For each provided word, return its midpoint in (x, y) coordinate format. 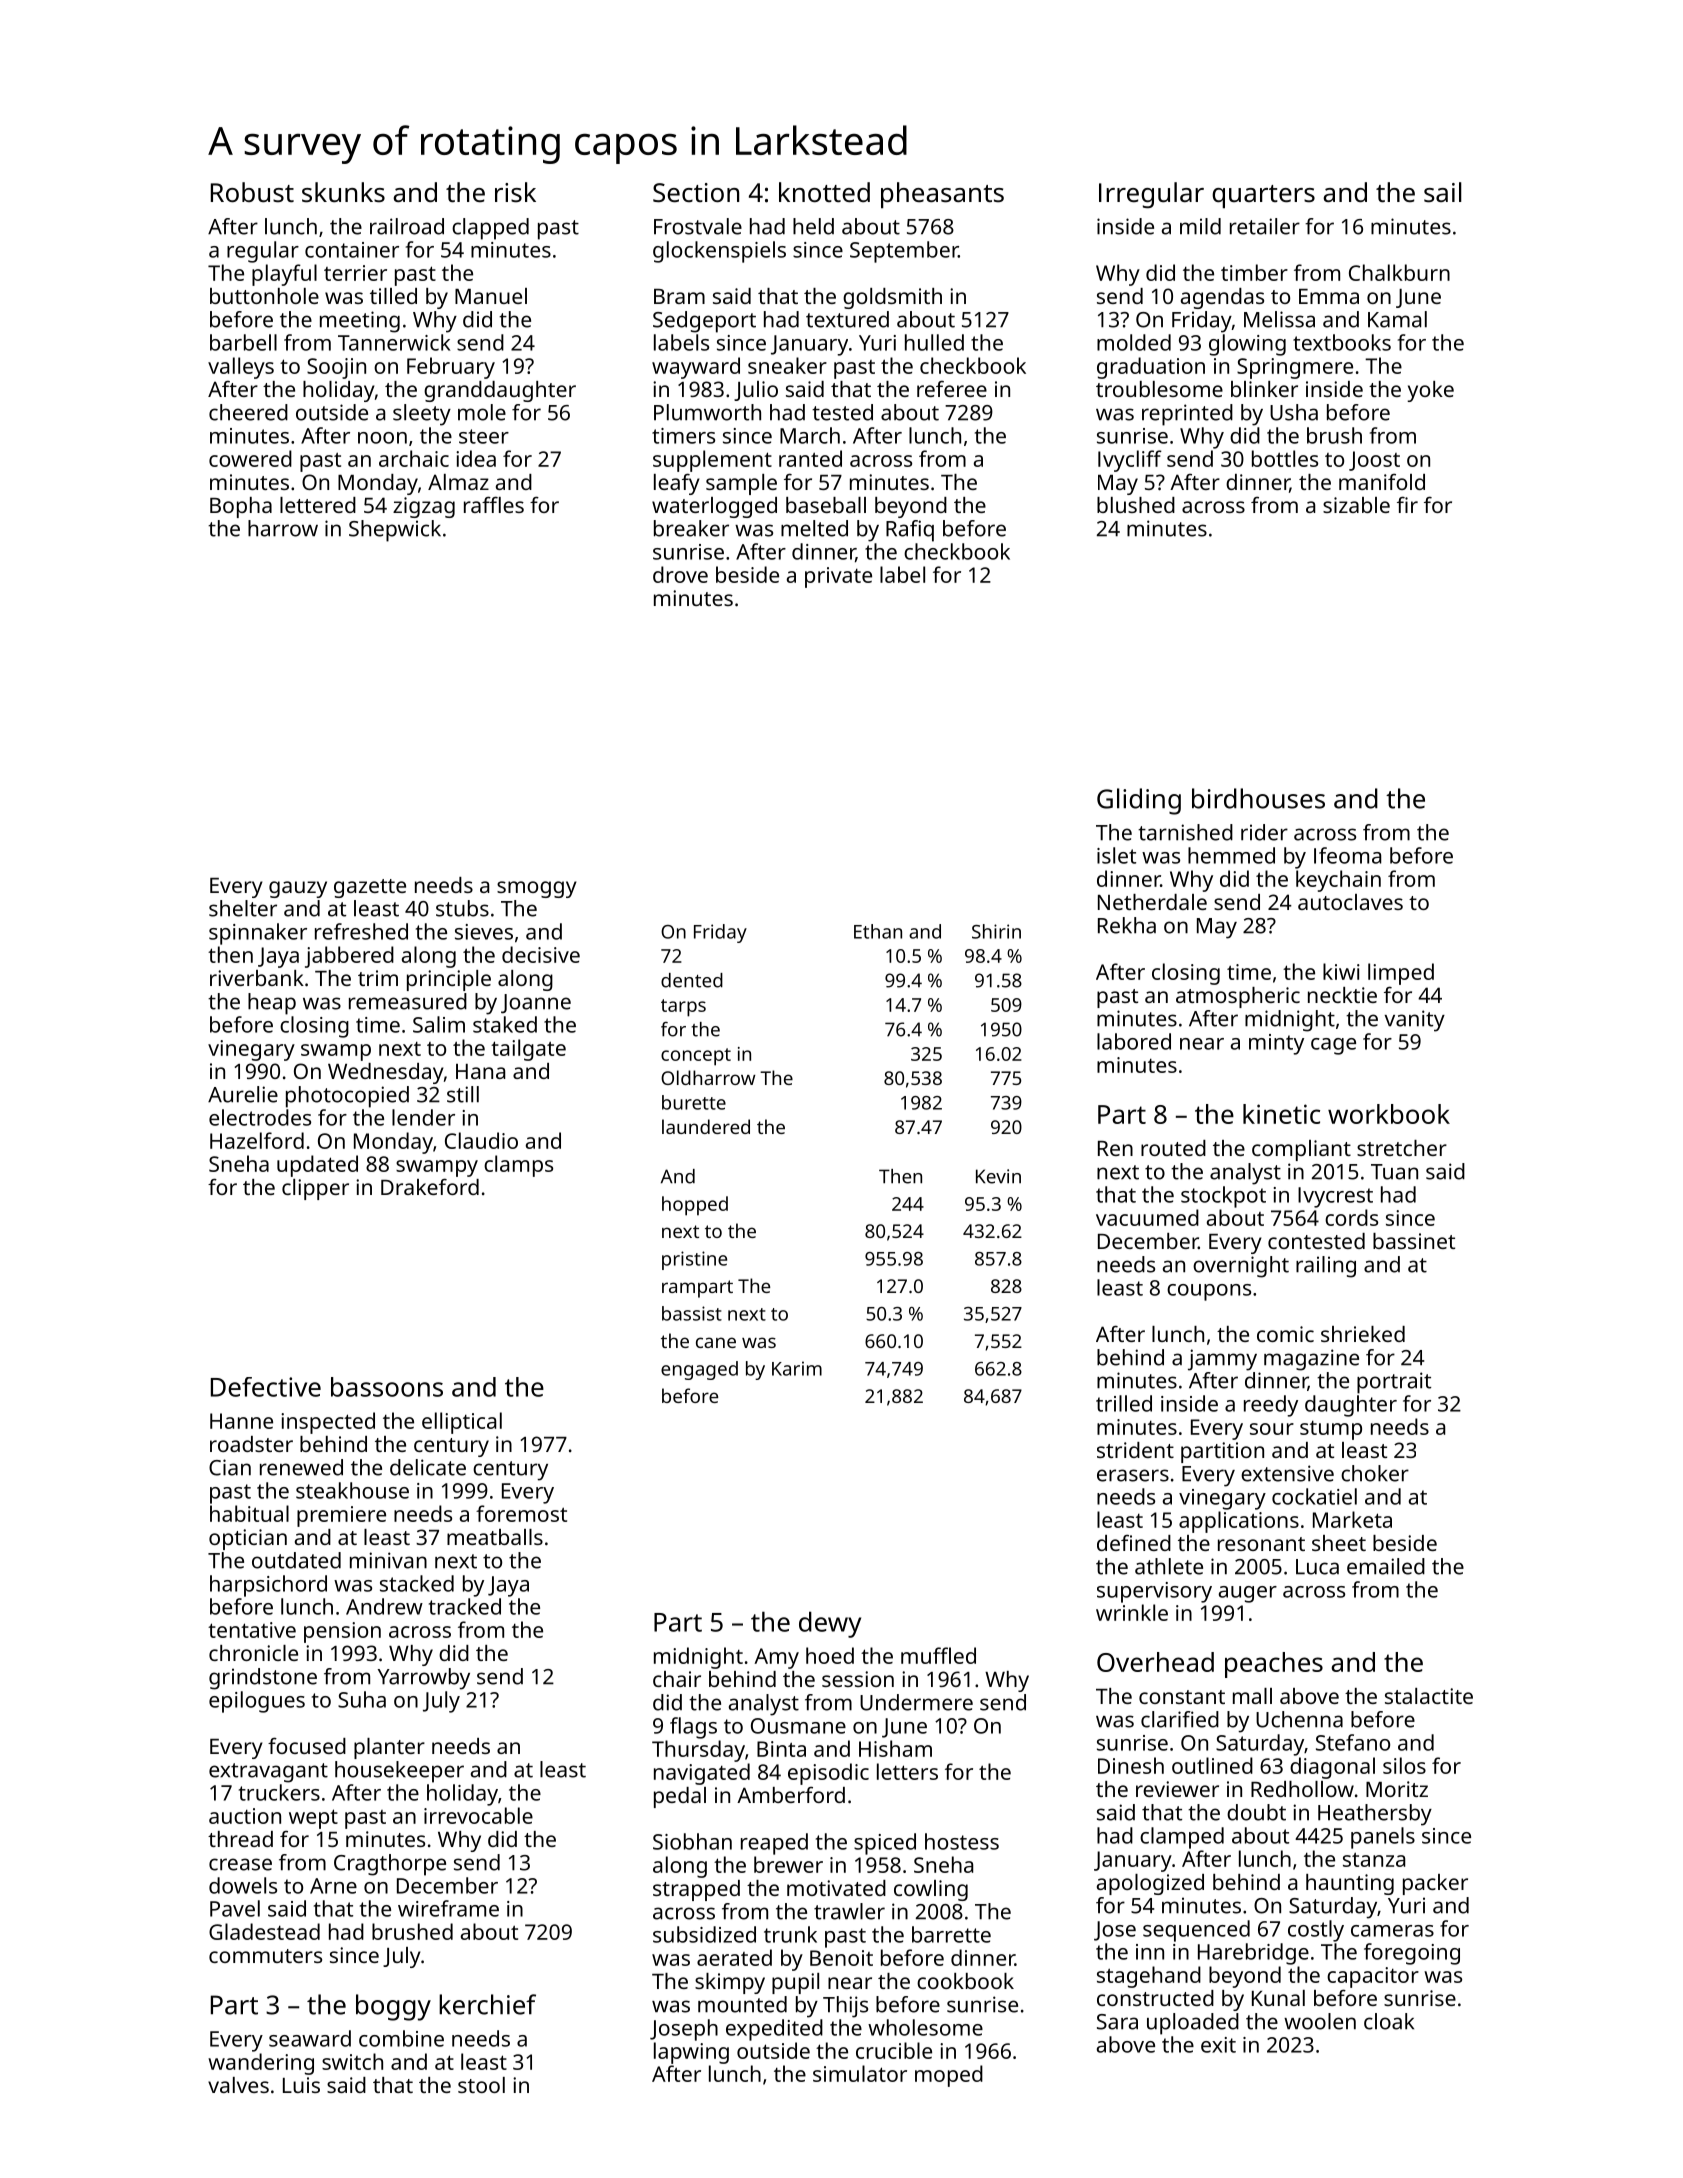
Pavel (235, 1908)
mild (1200, 226)
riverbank (257, 978)
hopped (695, 1206)
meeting (360, 322)
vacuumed (1147, 1217)
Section (696, 193)
